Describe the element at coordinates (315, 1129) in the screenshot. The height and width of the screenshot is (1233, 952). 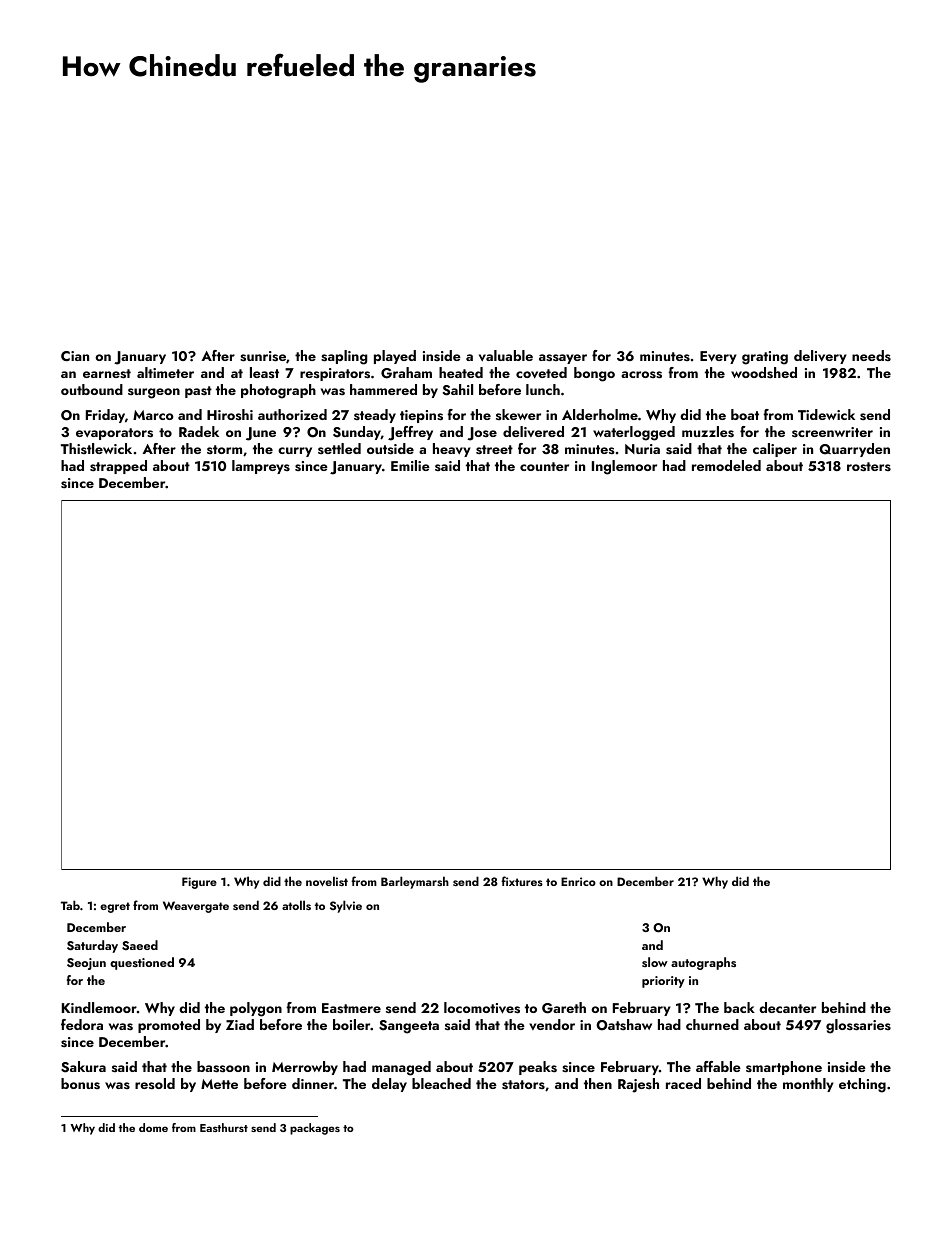
I see `packages` at that location.
